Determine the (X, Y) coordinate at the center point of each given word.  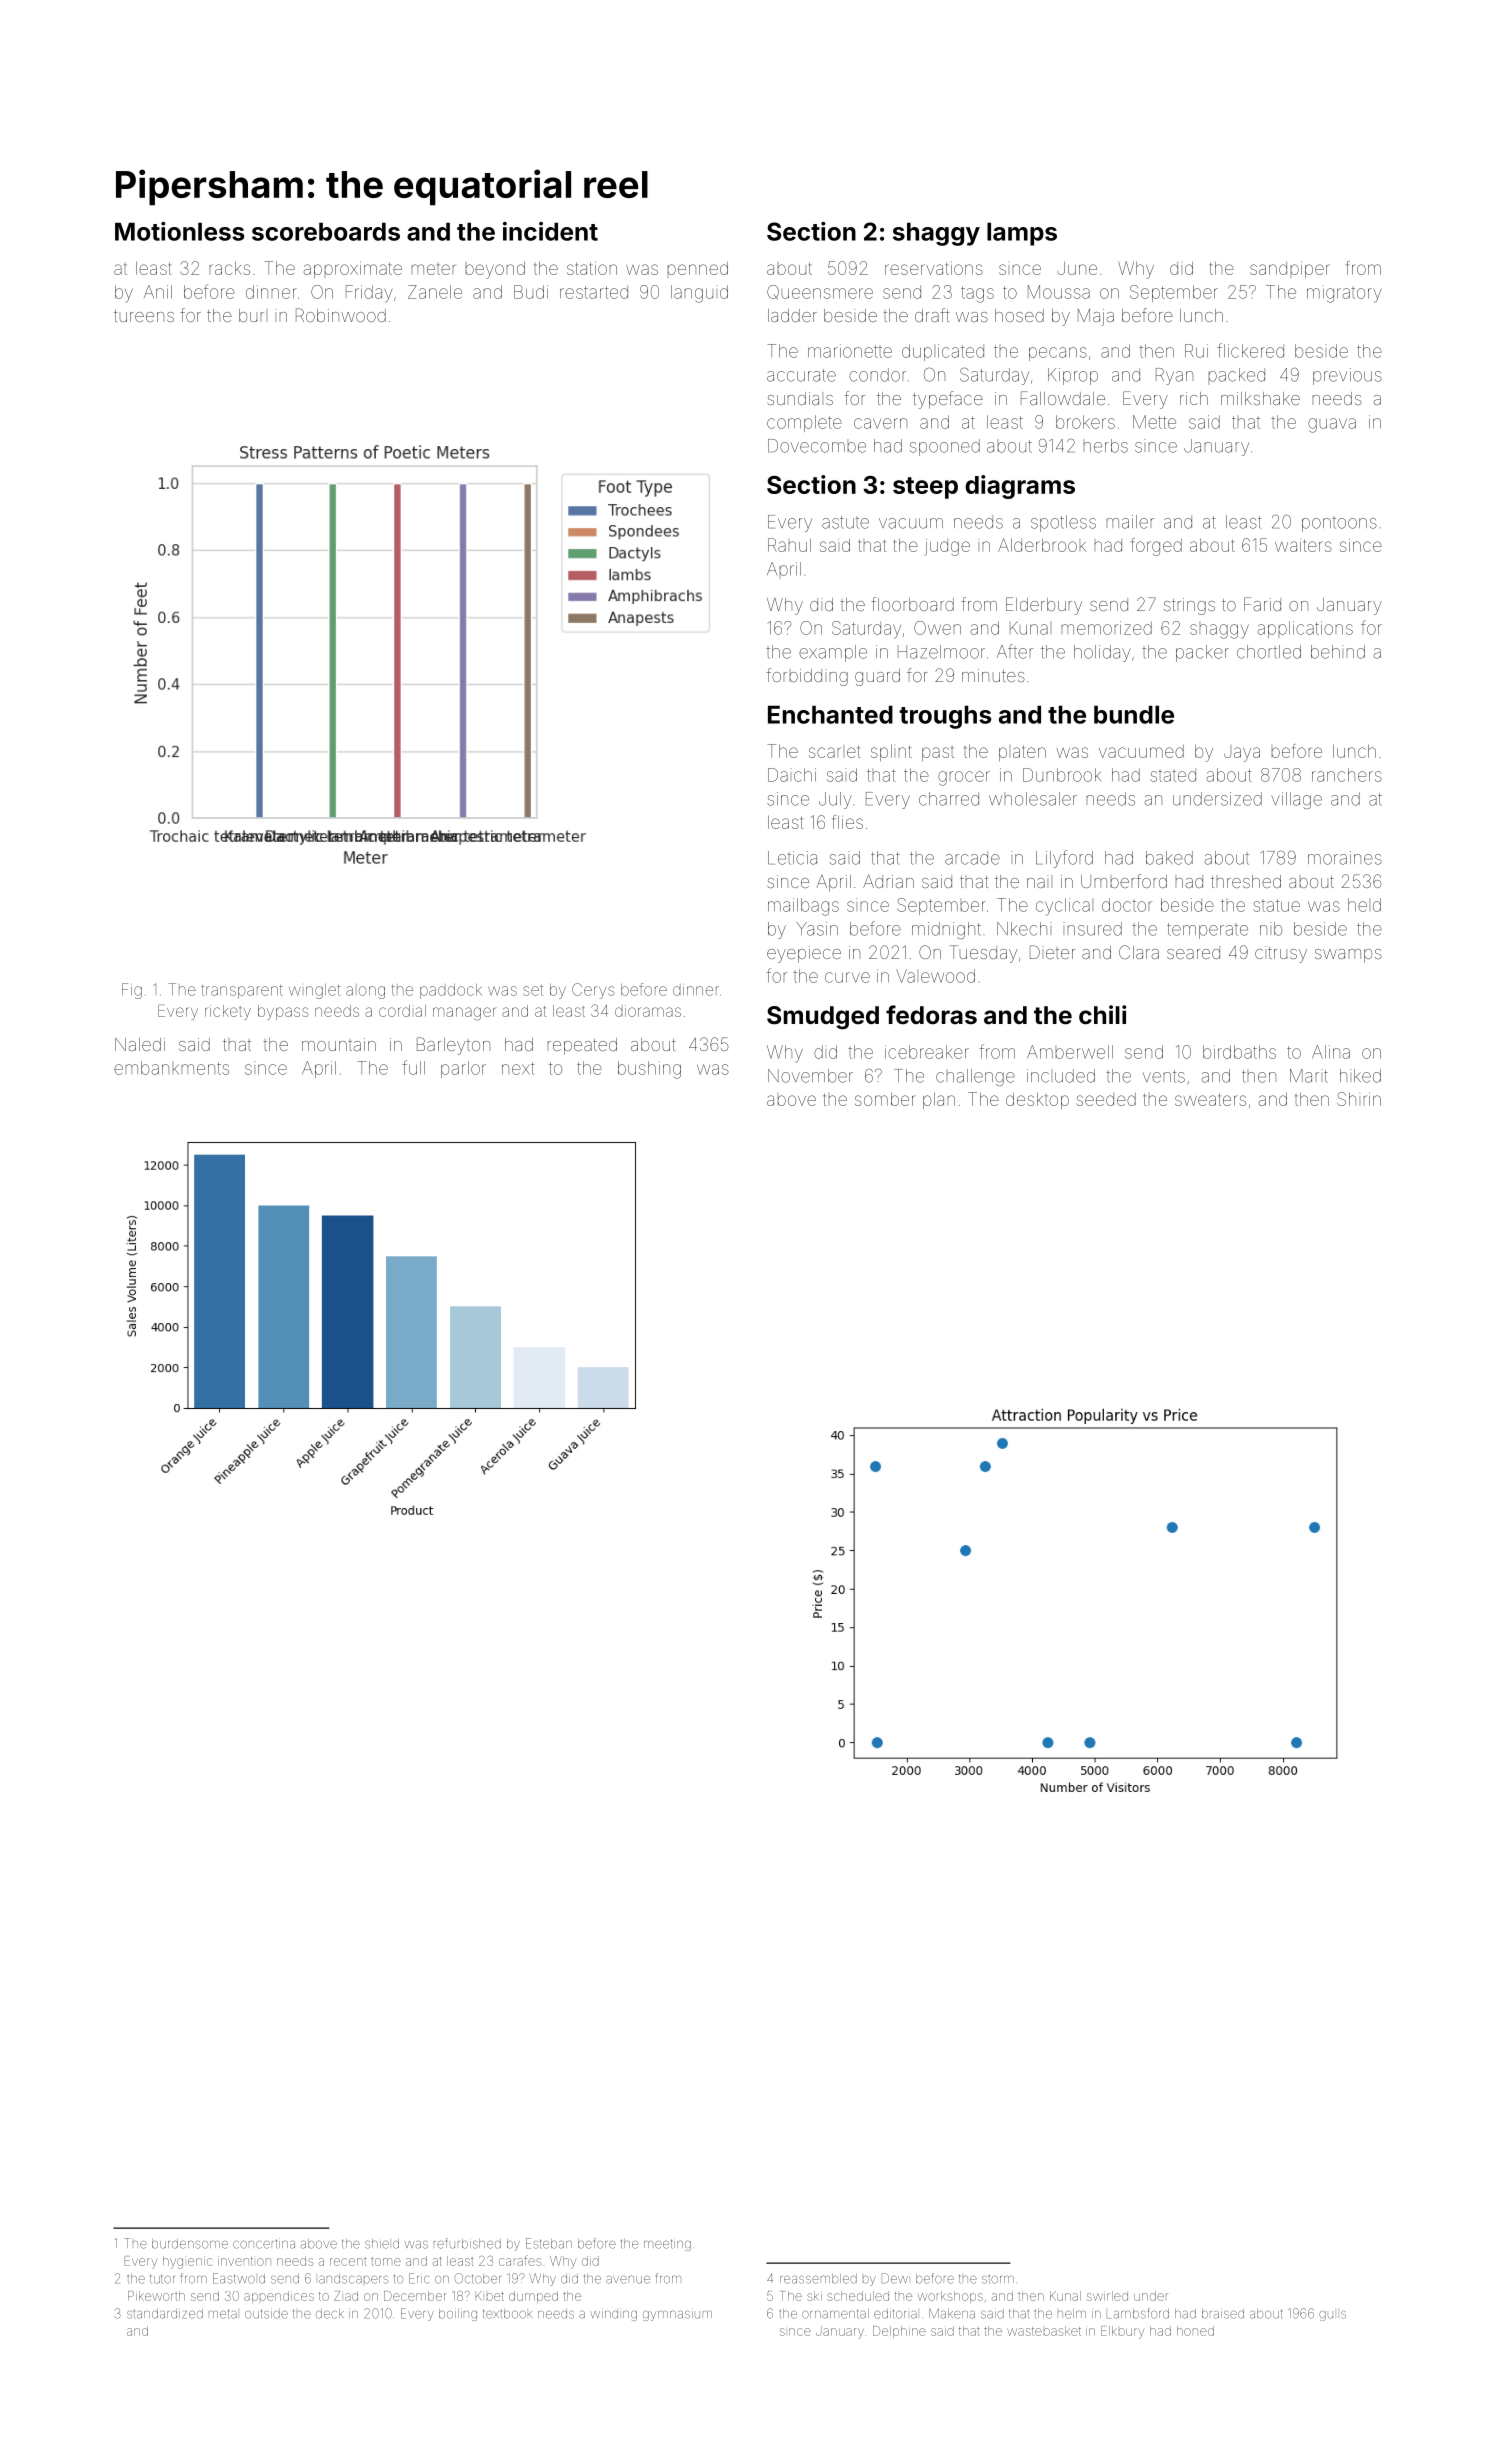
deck (330, 2314)
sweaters (1210, 1099)
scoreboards (326, 231)
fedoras (931, 1015)
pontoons (1339, 525)
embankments (171, 1068)
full (413, 1067)
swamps (1348, 956)
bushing (649, 1070)
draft (932, 315)
